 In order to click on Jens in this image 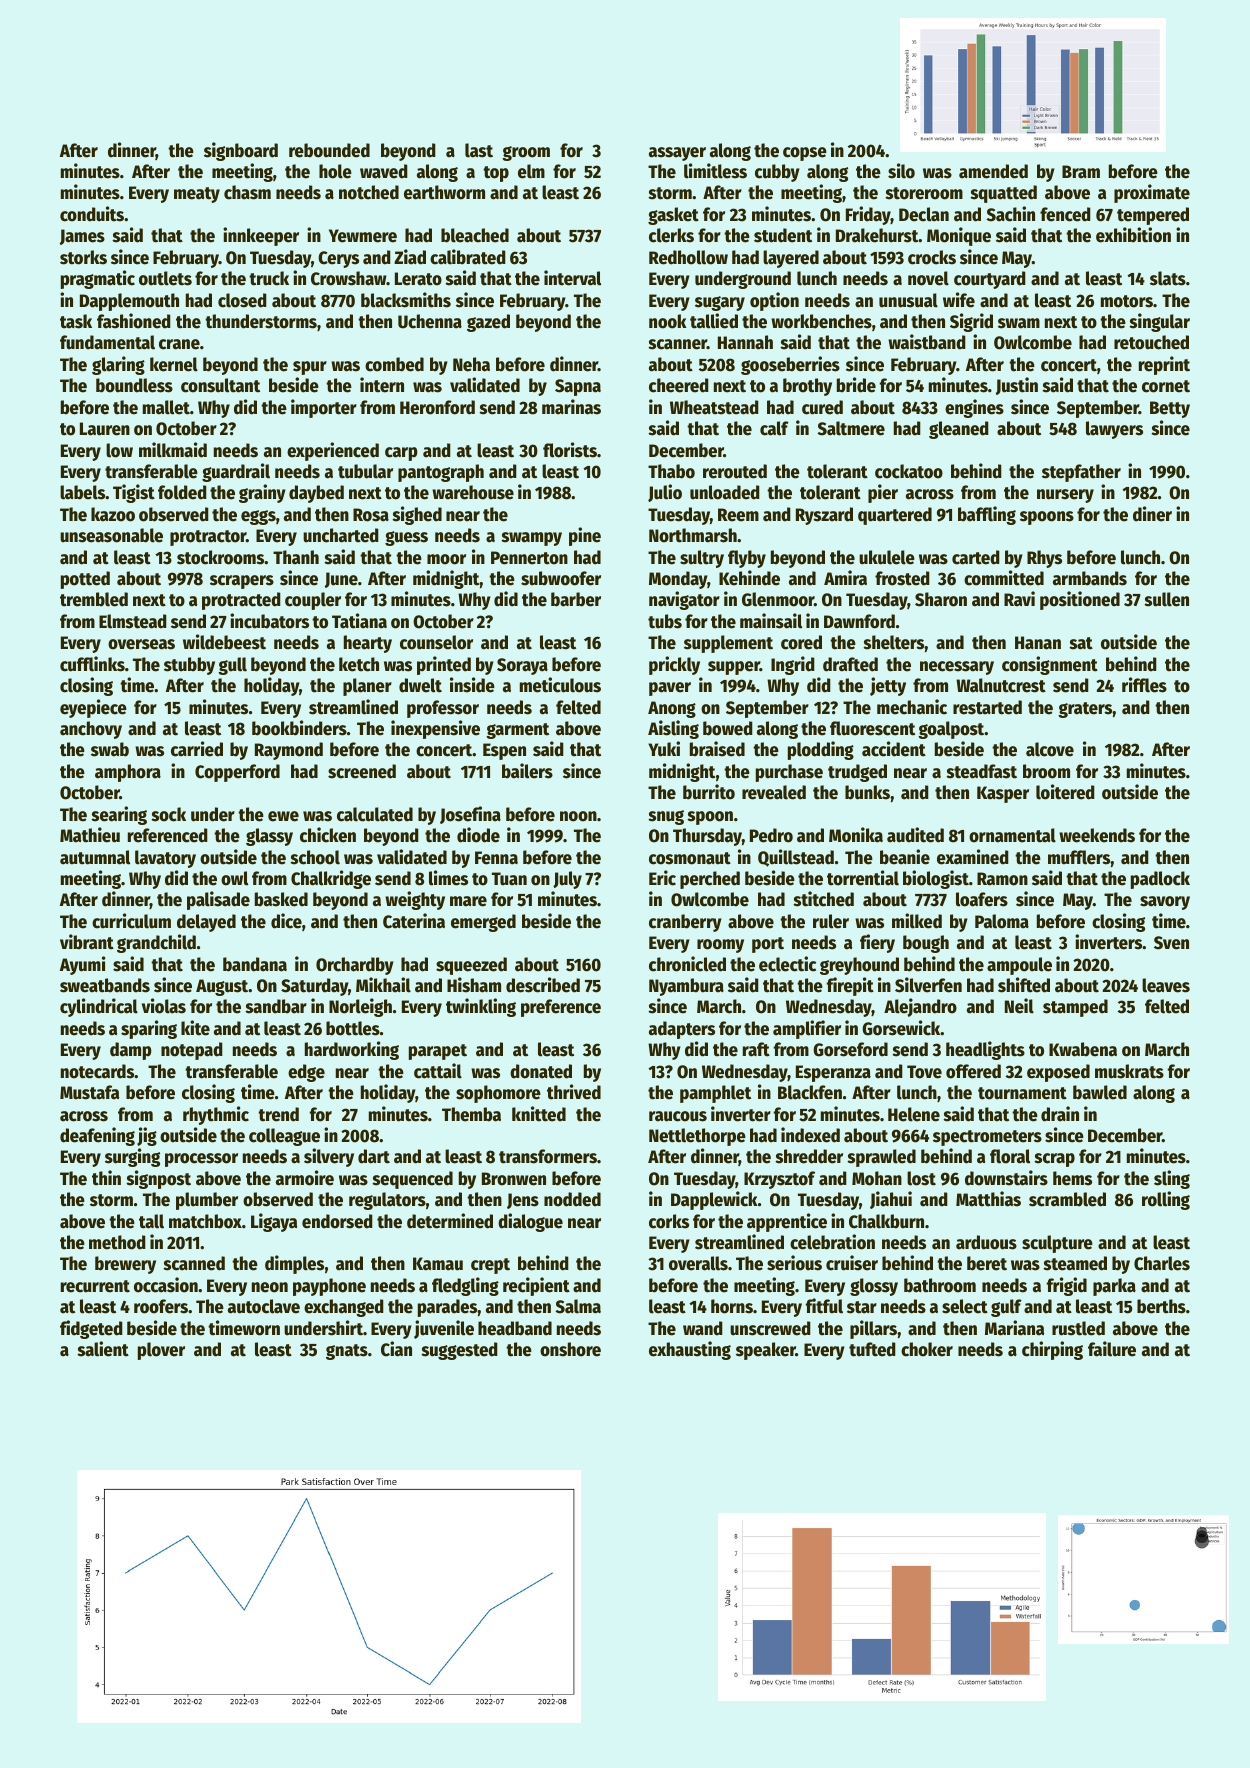, I will do `click(523, 1201)`.
